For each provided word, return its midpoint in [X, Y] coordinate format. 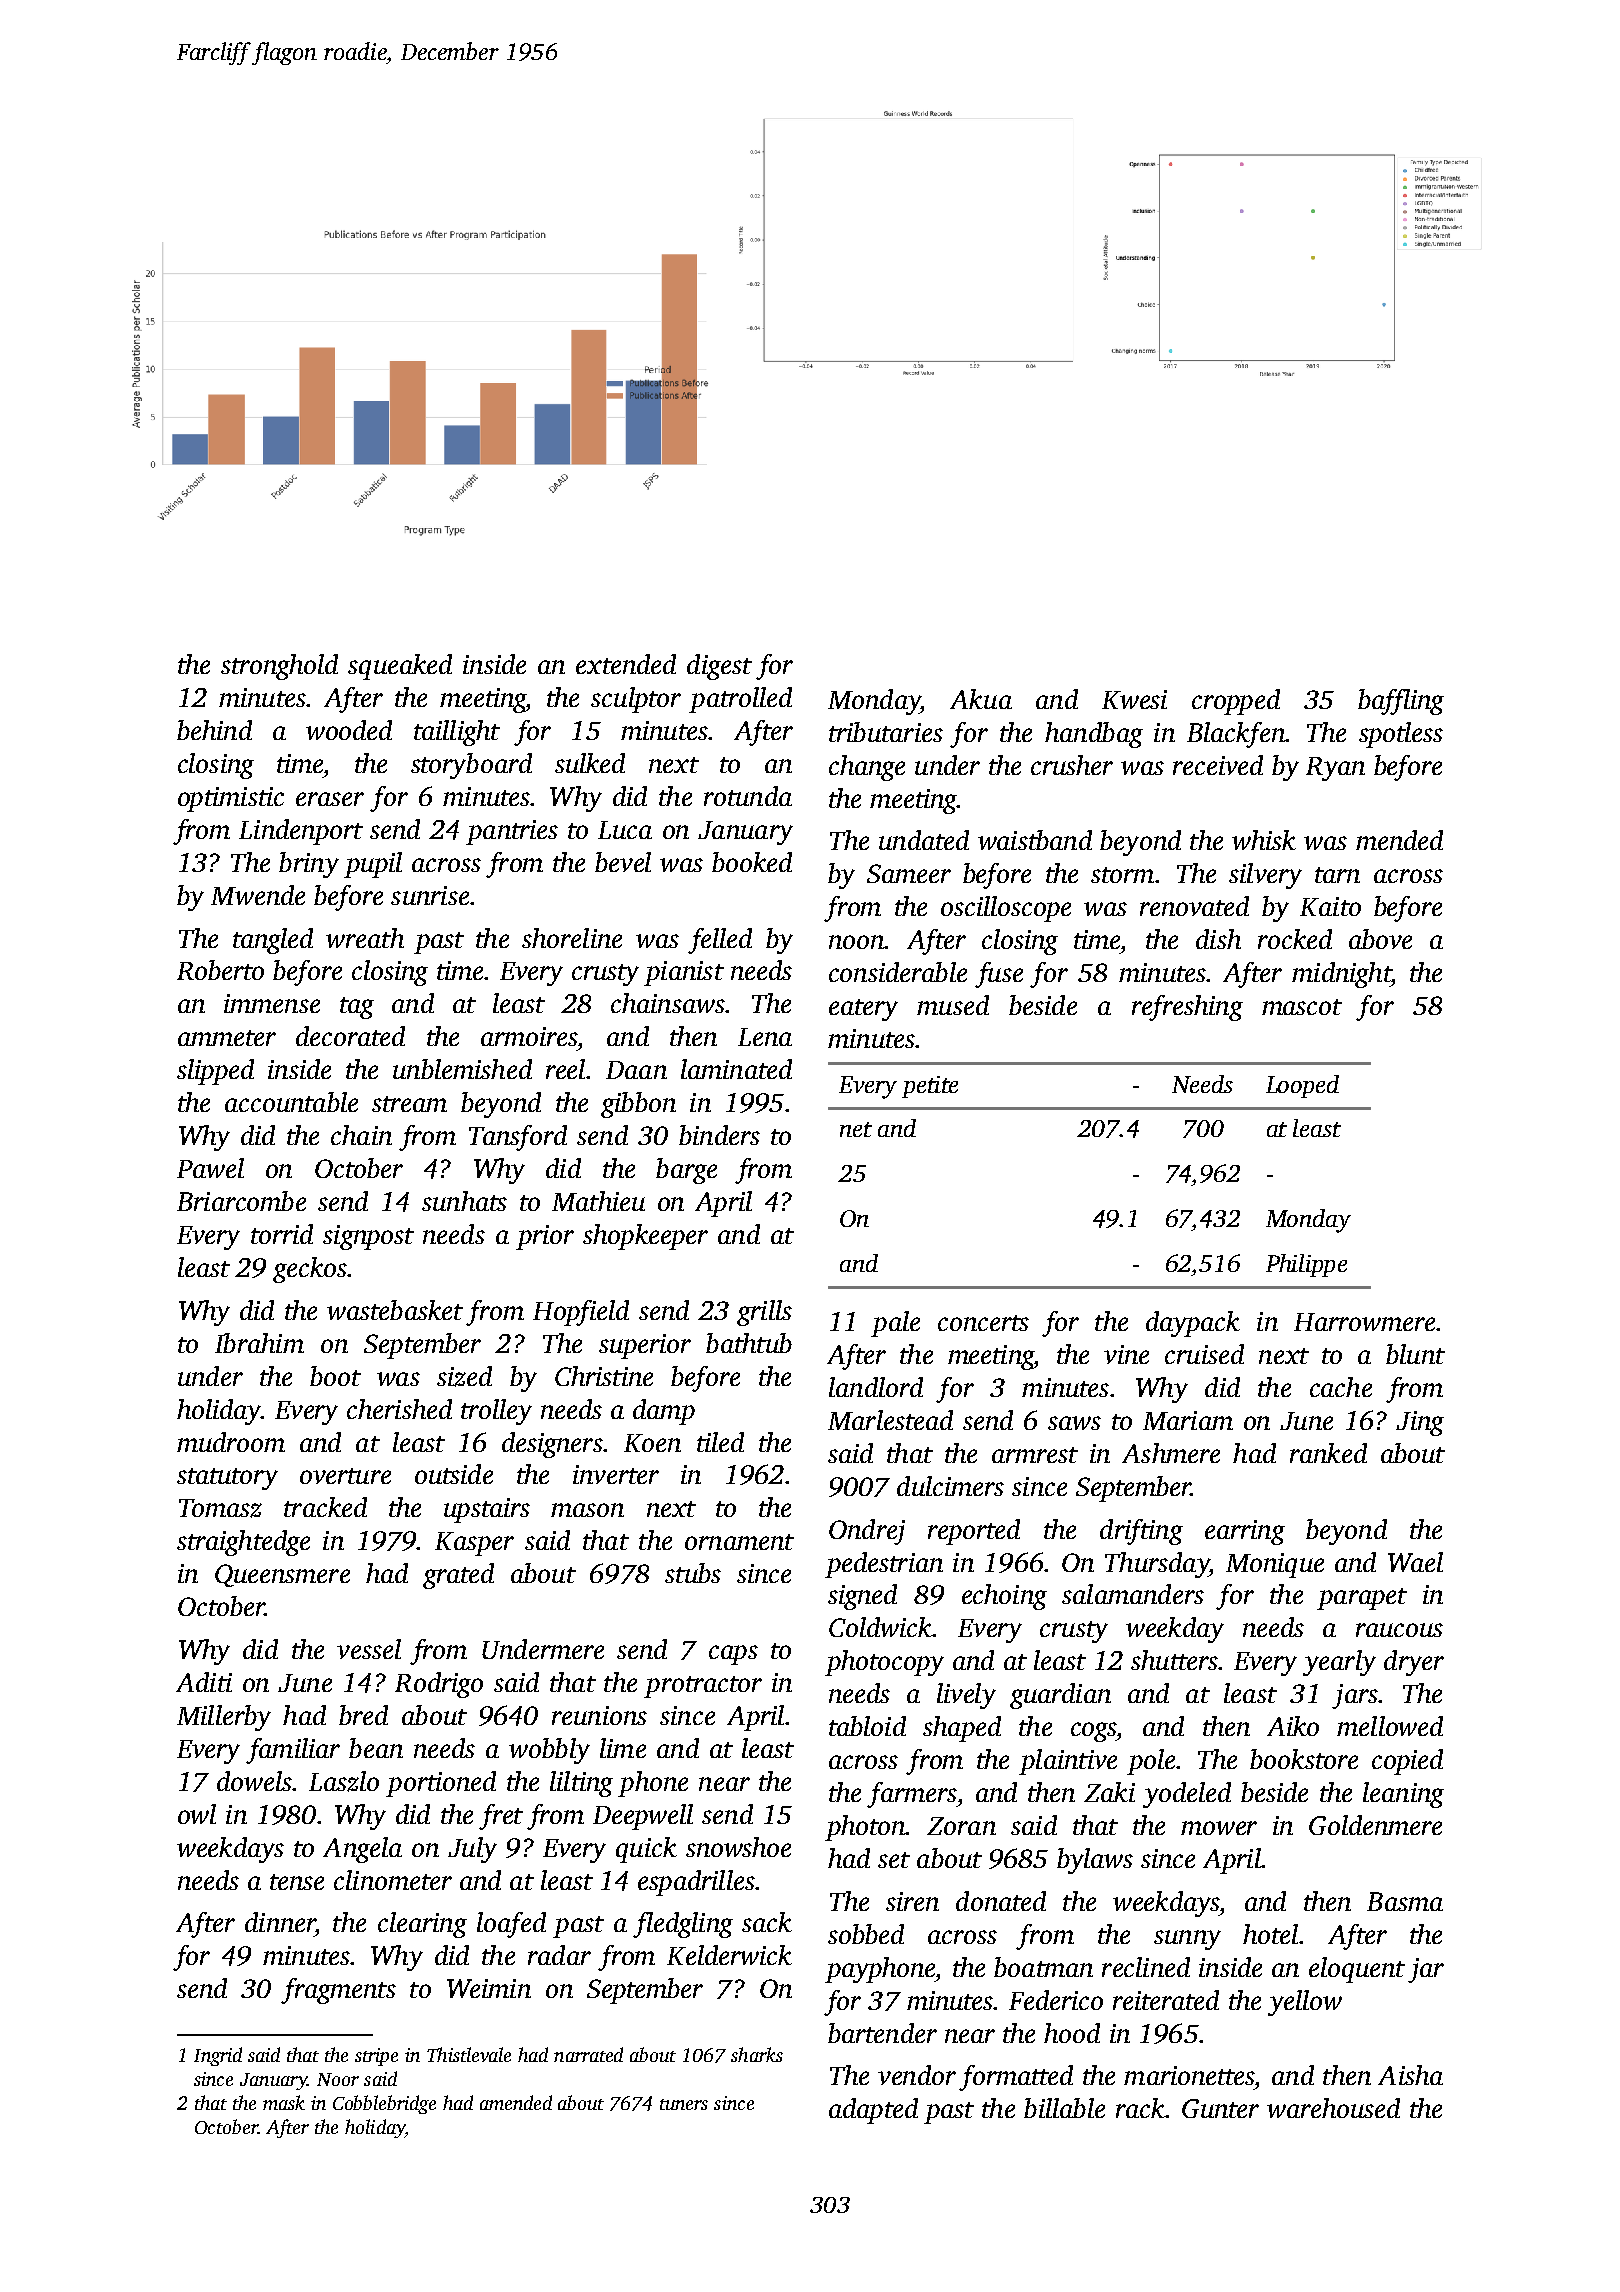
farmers [912, 1795]
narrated [588, 2054]
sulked [590, 763]
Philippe [1306, 1265]
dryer [1414, 1663]
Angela [362, 1850]
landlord [876, 1387]
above [1380, 939]
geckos [310, 1270]
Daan [636, 1070]
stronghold [279, 667]
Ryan [1335, 769]
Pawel [210, 1168]
